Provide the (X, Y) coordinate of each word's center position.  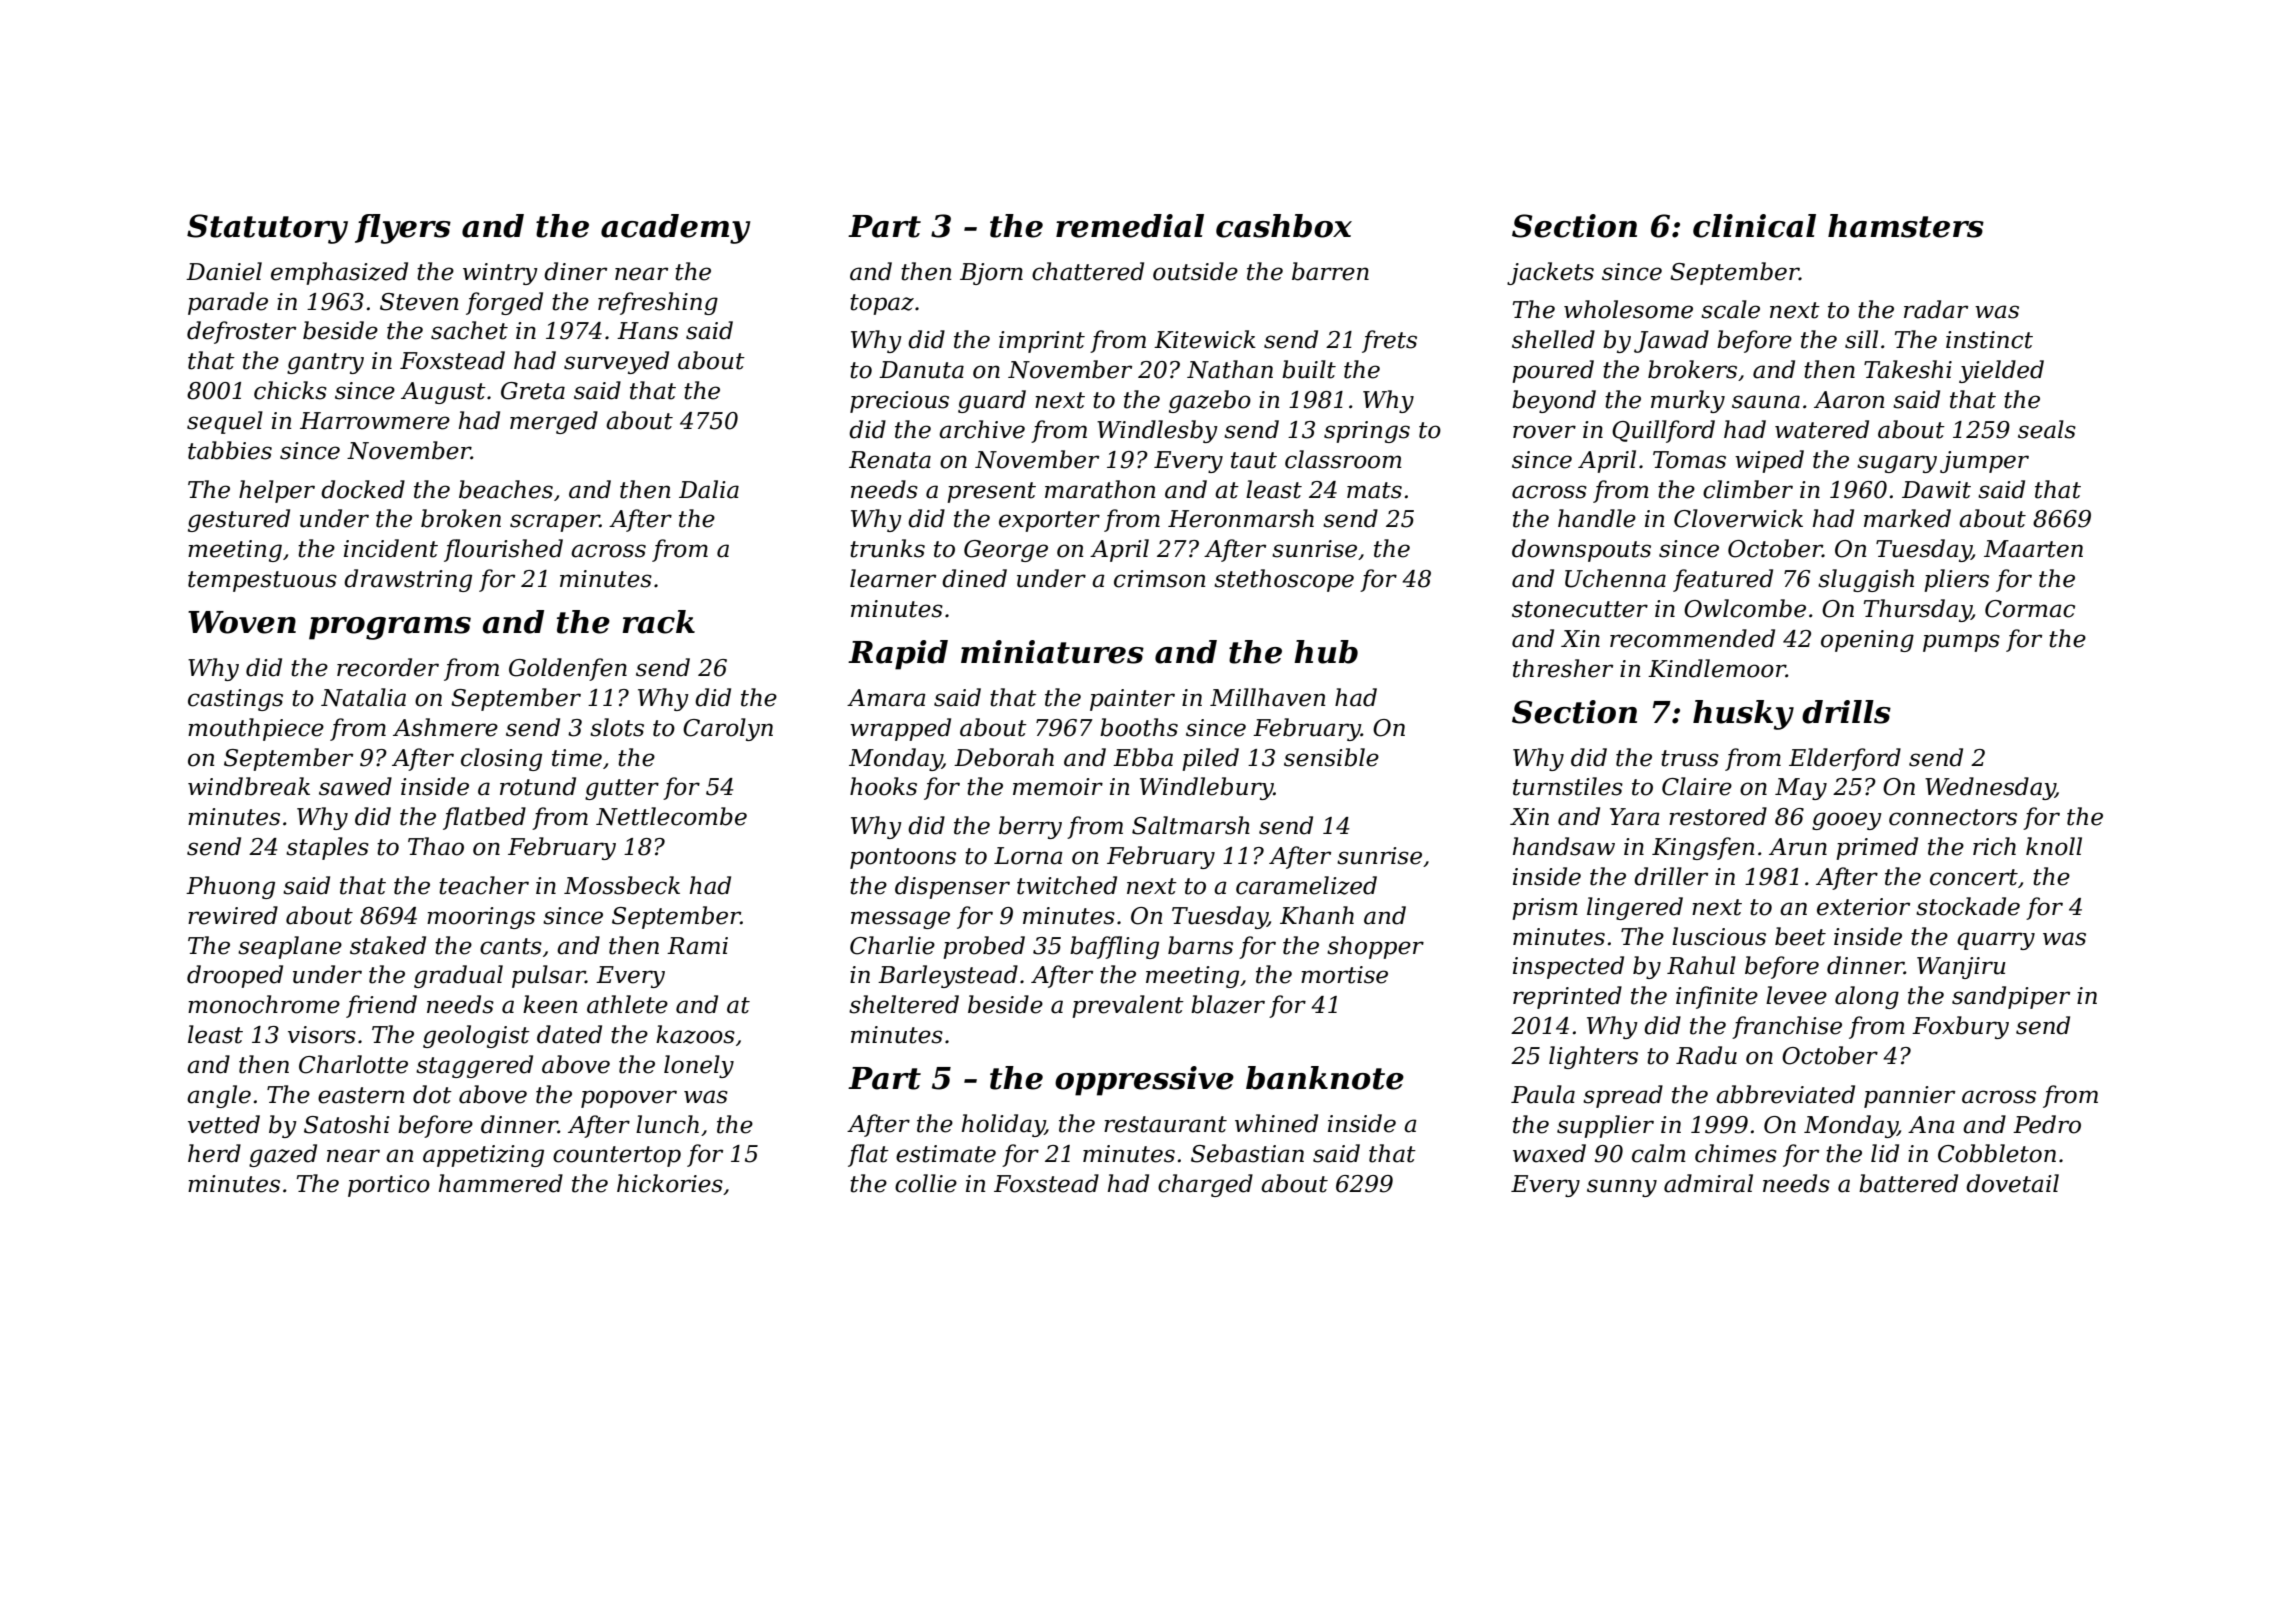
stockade (1968, 906)
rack (658, 622)
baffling (1114, 947)
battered (1908, 1183)
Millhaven (1268, 697)
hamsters (1906, 226)
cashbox (1284, 226)
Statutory (267, 229)
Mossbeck (622, 885)
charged (1205, 1185)
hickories (670, 1183)
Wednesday (1990, 788)
